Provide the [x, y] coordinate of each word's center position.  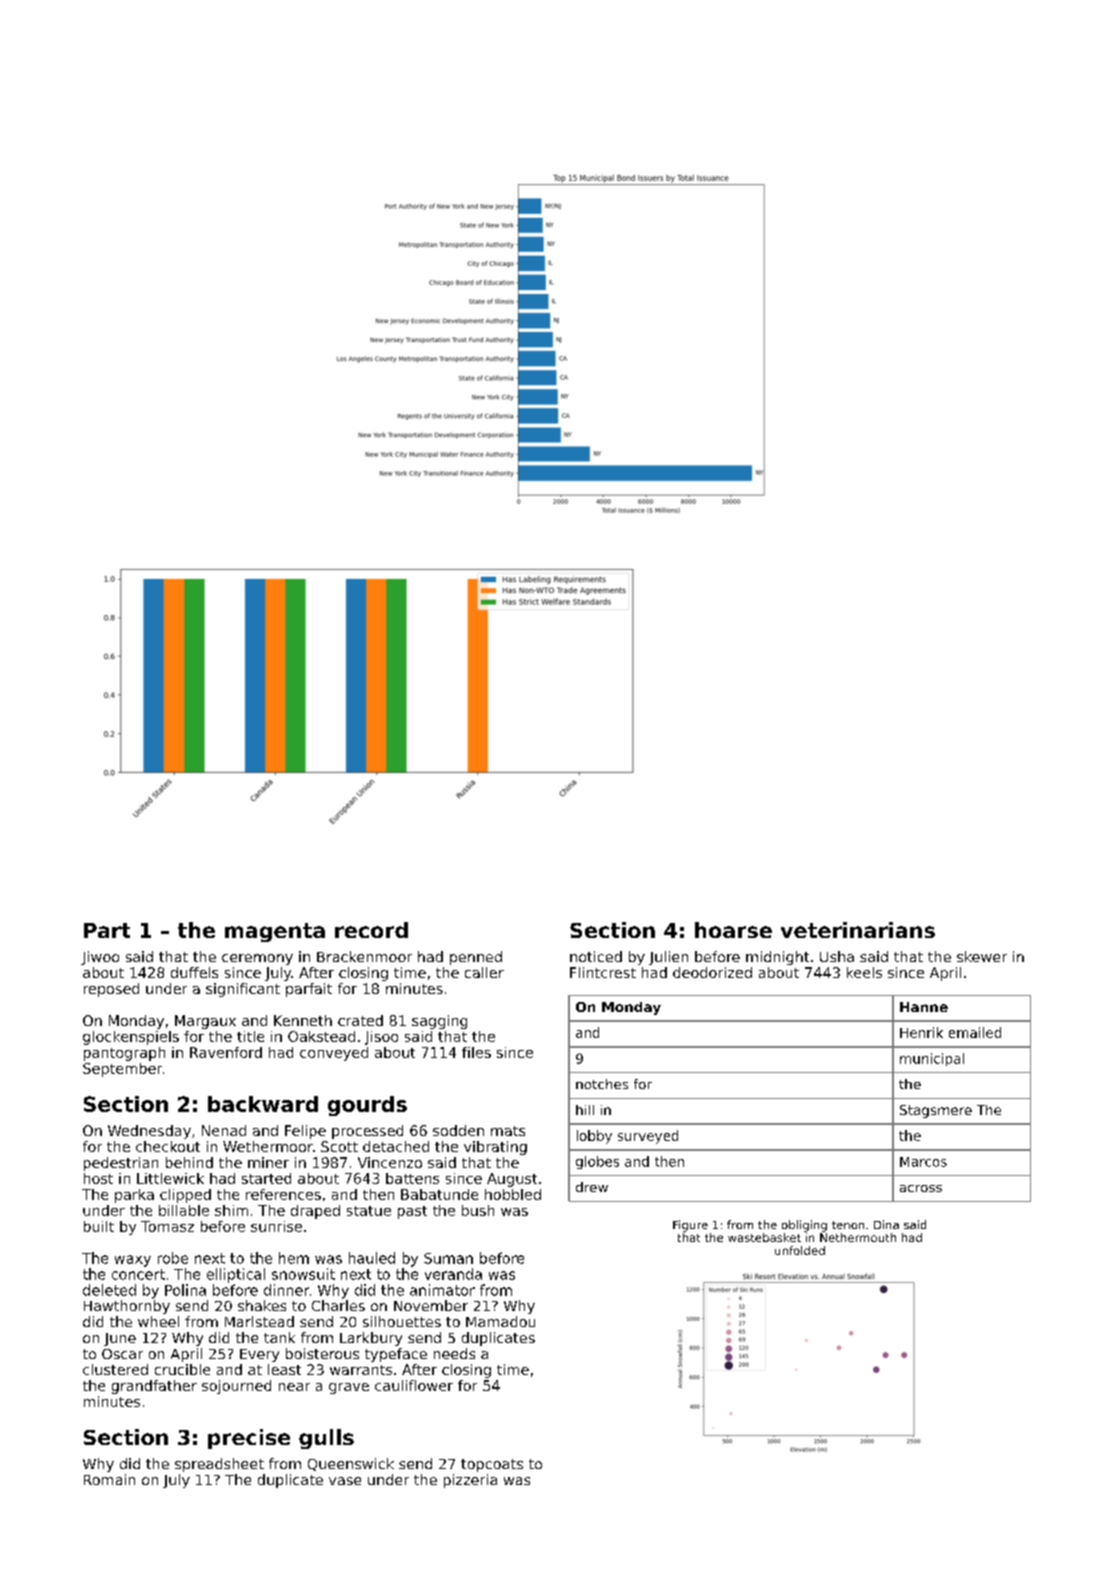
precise [249, 1439]
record [371, 930]
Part [107, 930]
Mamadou [500, 1321]
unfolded [800, 1250]
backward [263, 1104]
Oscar [122, 1354]
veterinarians [858, 930]
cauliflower [414, 1385]
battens [412, 1178]
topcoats [492, 1465]
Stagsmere [936, 1111]
